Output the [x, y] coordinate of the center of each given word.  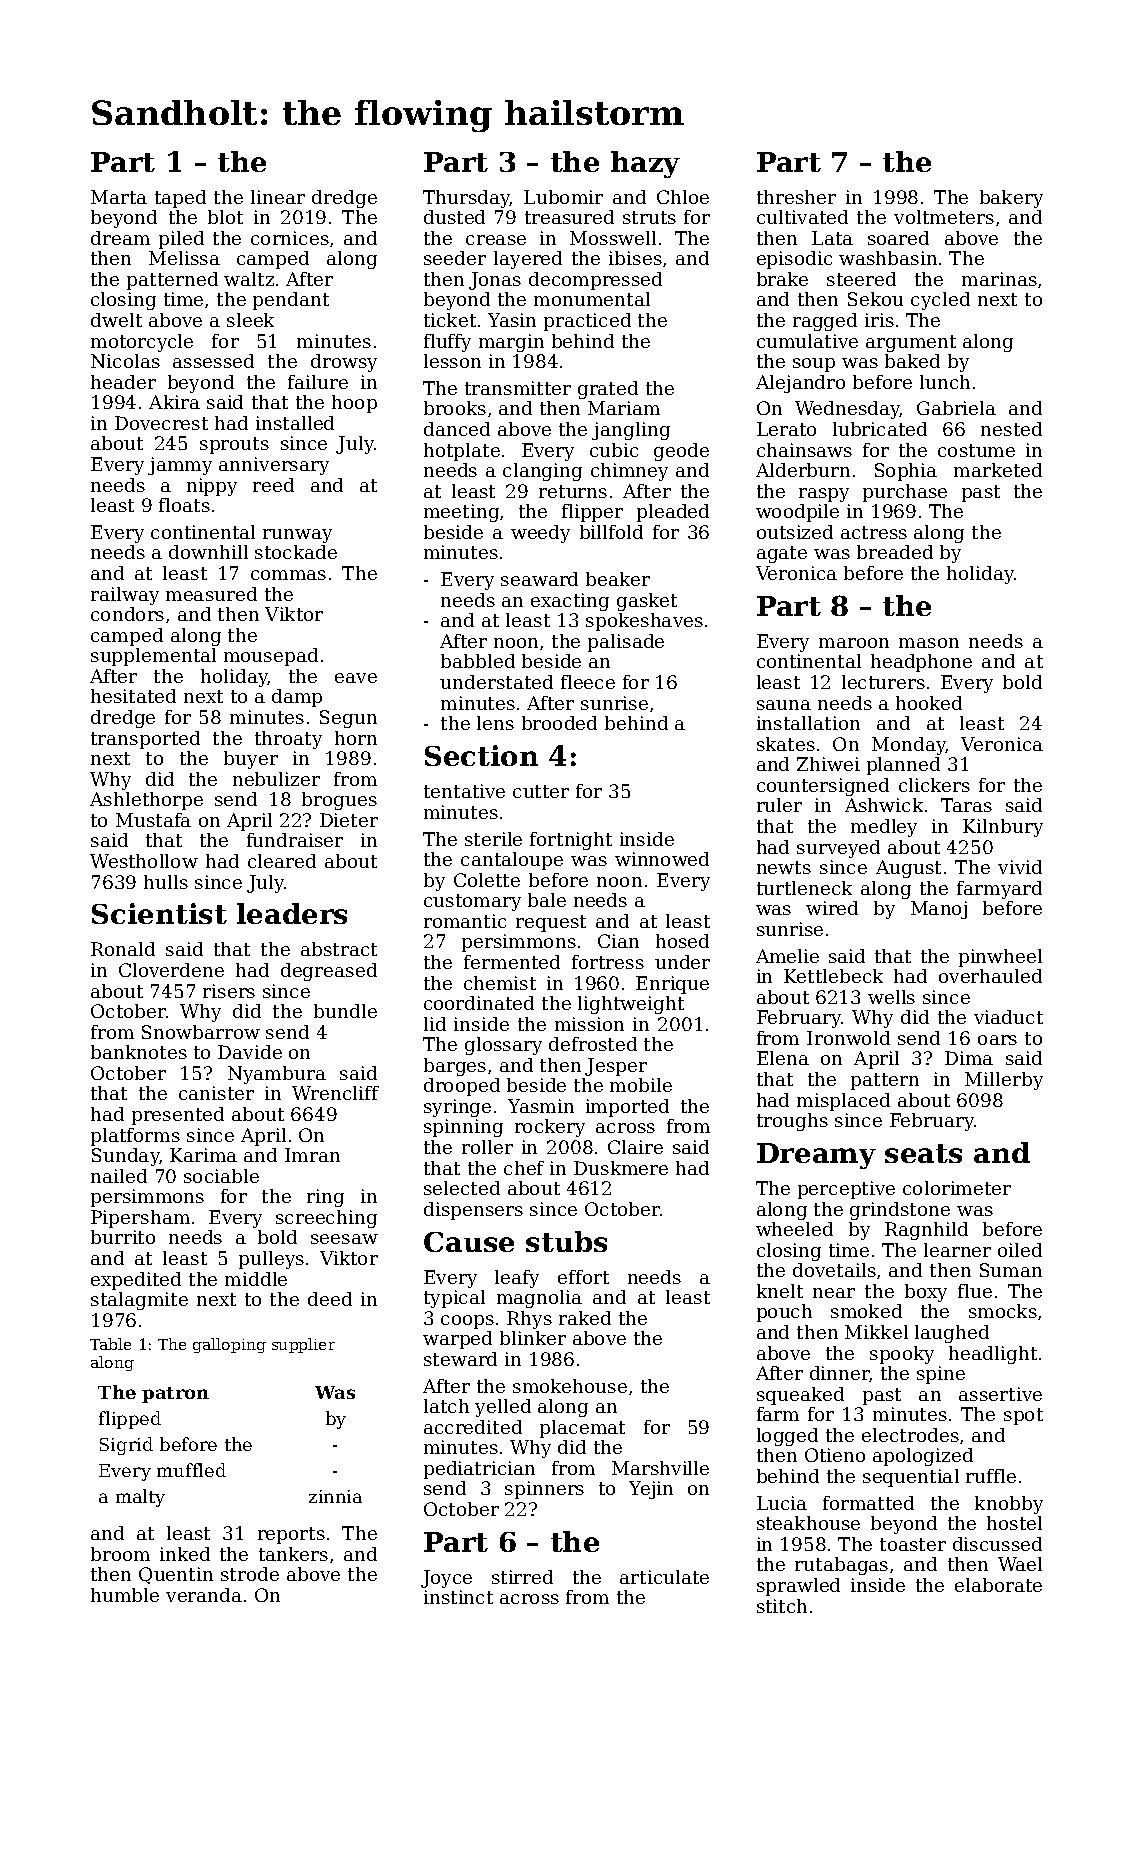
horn [356, 738]
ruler [779, 805]
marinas [999, 279]
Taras [966, 805]
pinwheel [1000, 958]
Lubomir [563, 197]
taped [180, 199]
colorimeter [957, 1188]
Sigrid [126, 1446]
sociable [221, 1176]
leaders [292, 913]
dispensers [473, 1211]
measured [211, 594]
